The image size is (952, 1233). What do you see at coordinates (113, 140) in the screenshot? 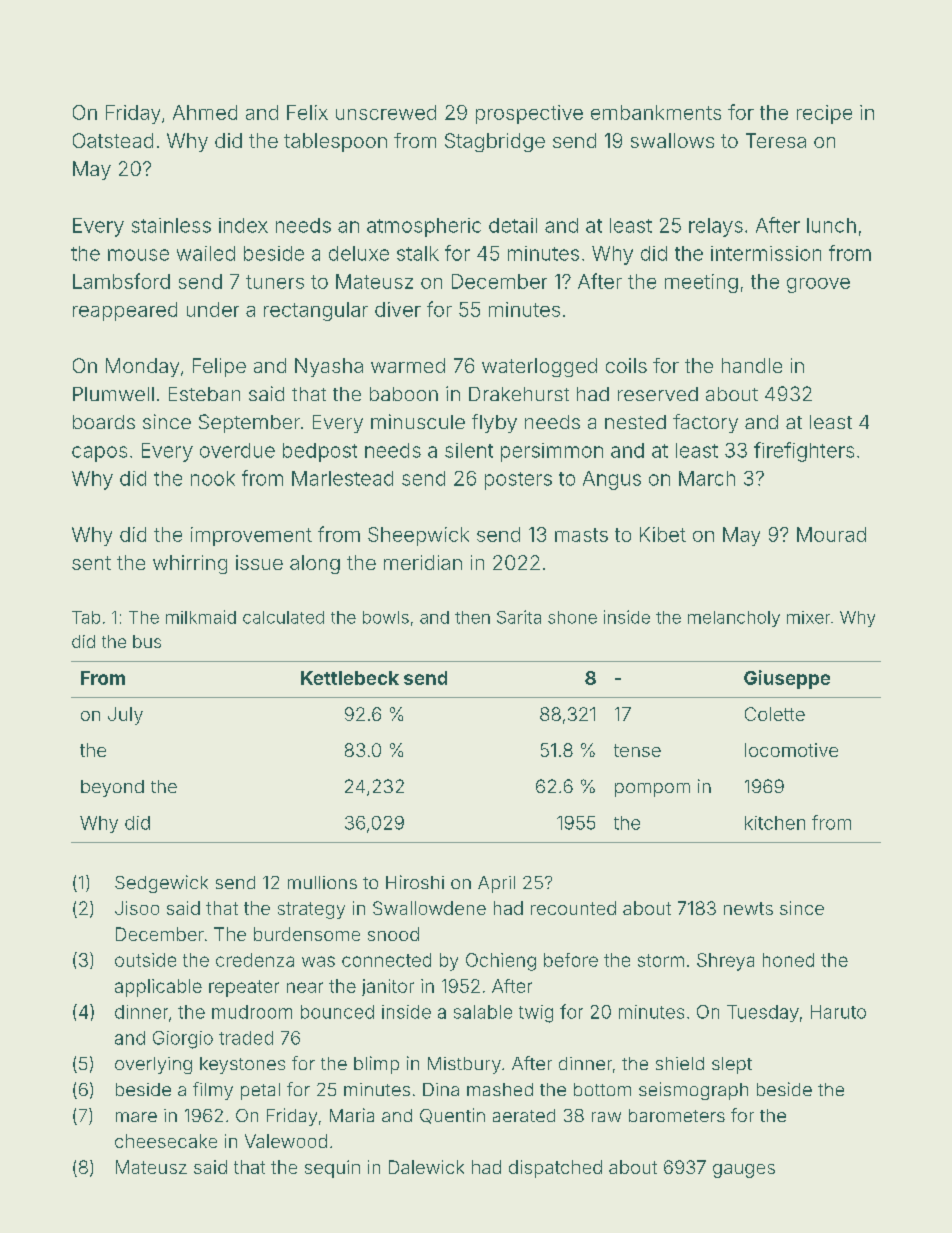
I see `Oatstead` at bounding box center [113, 140].
